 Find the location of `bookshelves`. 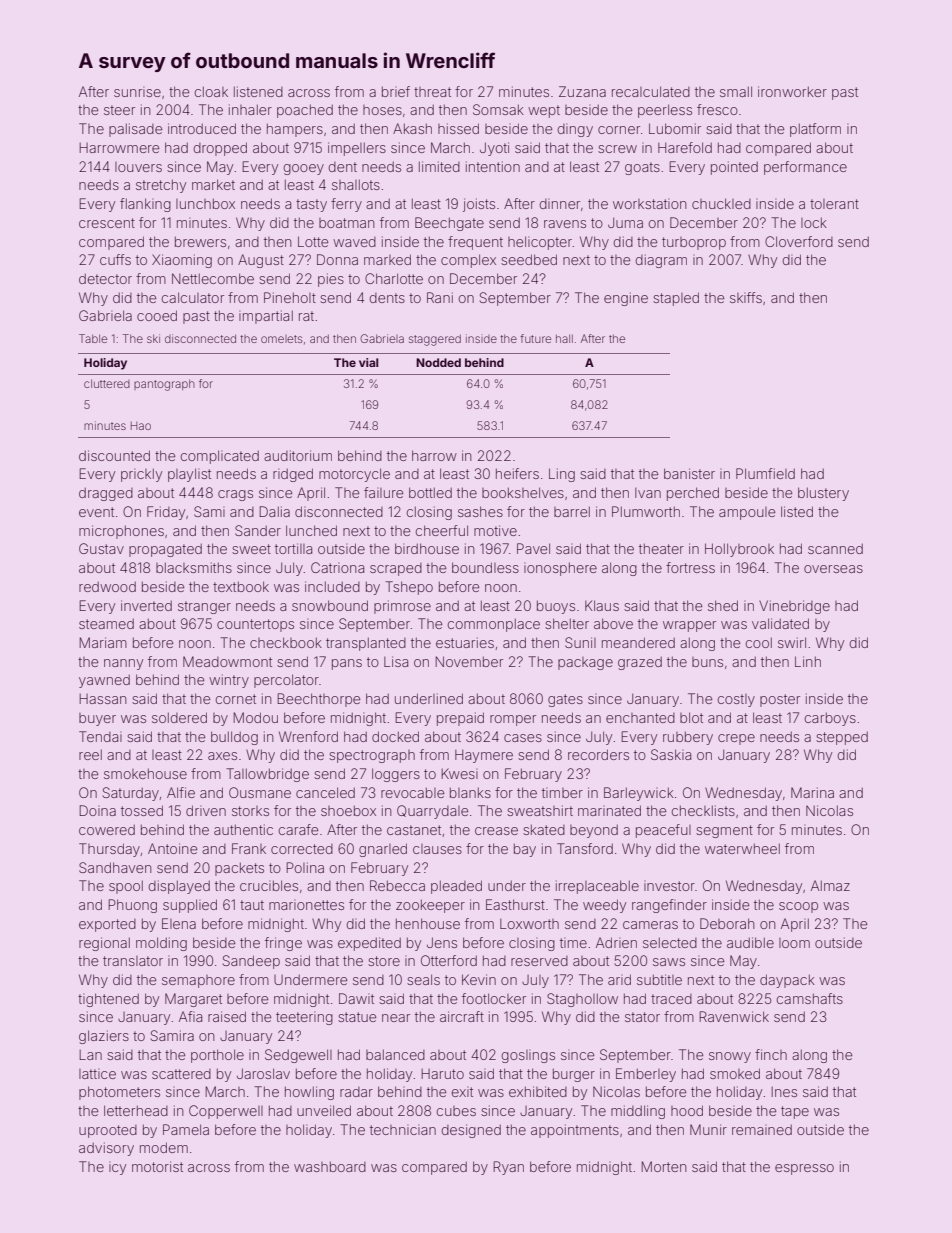

bookshelves is located at coordinates (523, 492).
